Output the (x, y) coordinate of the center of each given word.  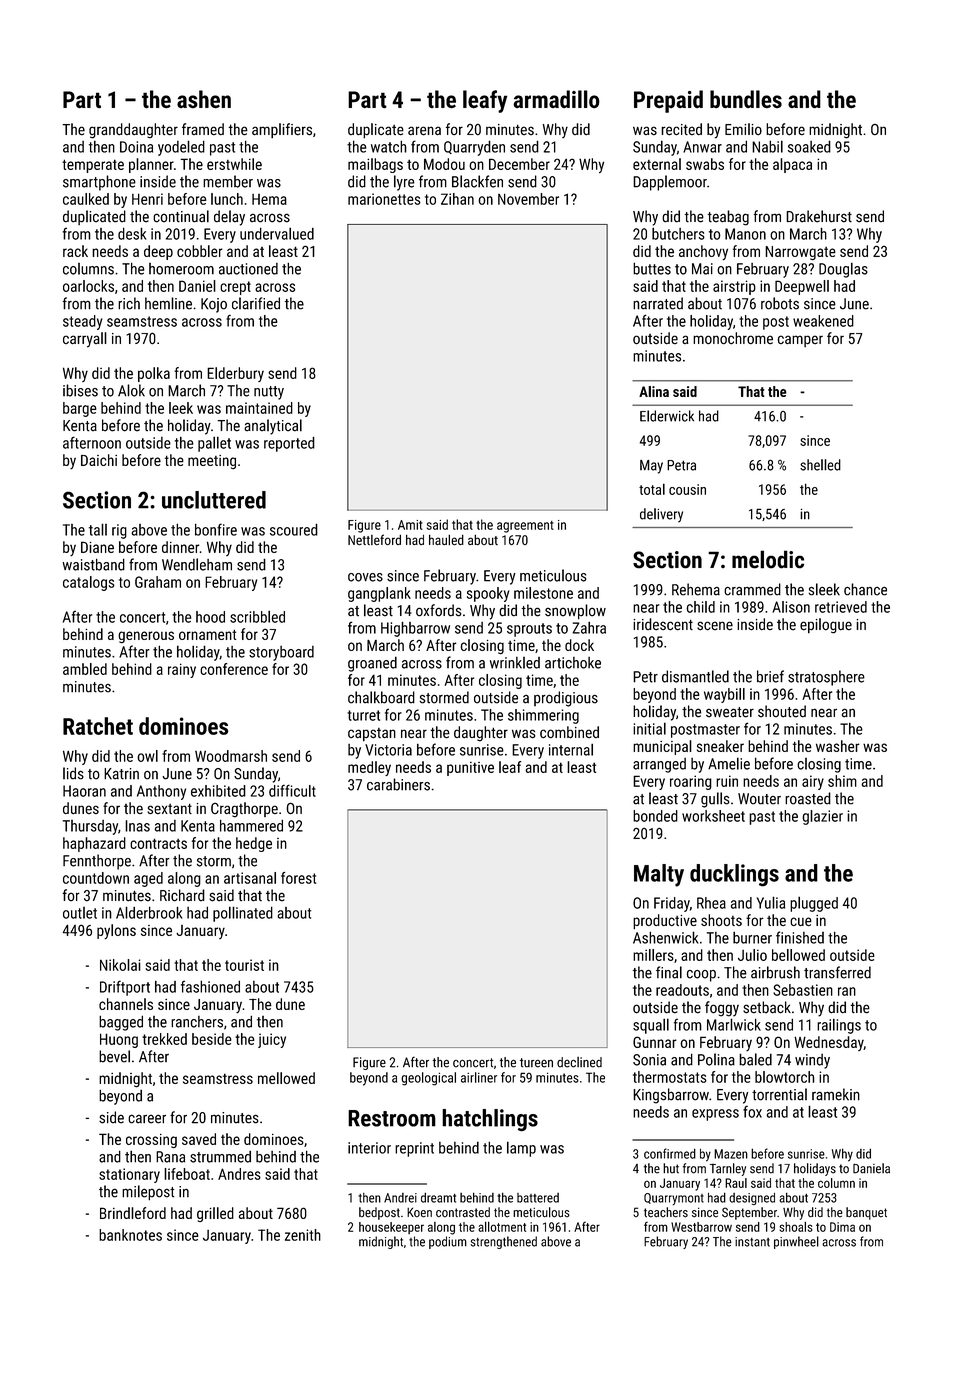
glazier (822, 817)
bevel (114, 1056)
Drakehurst (819, 216)
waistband (93, 564)
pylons (116, 932)
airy (813, 782)
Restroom (392, 1118)
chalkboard (381, 697)
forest (298, 878)
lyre (404, 183)
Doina (136, 147)
